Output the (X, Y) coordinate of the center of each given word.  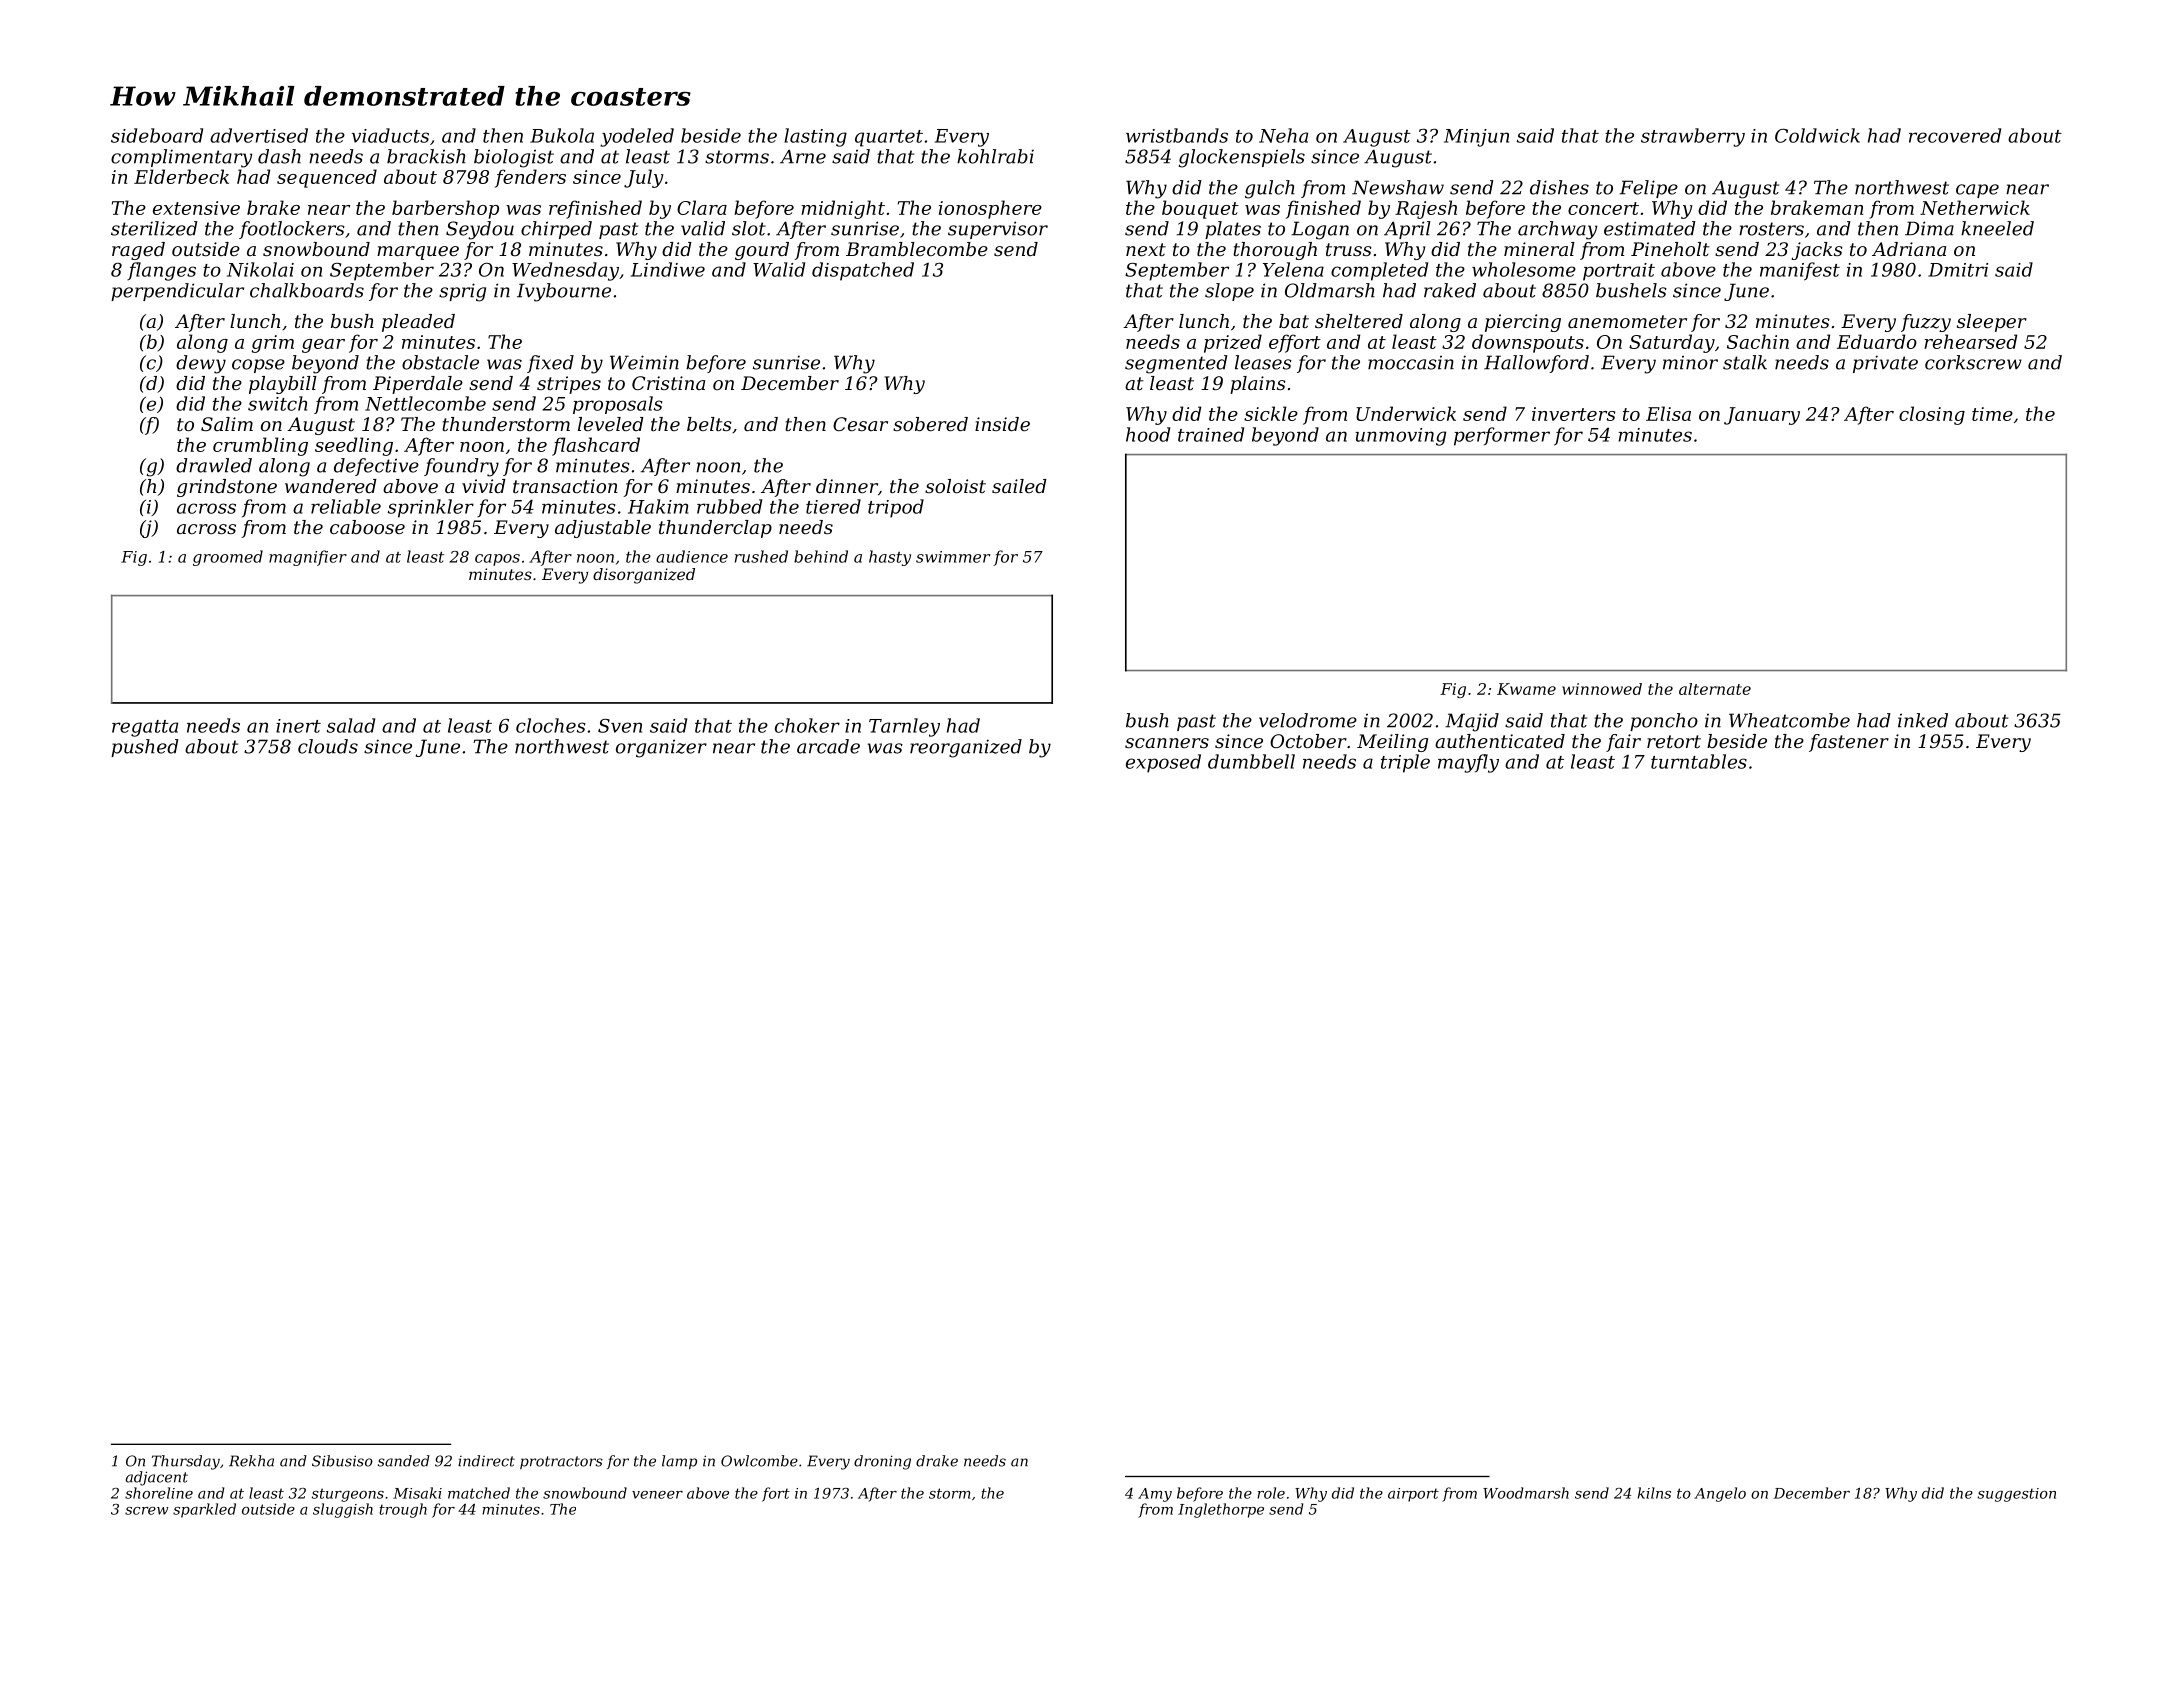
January (1762, 416)
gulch (1270, 189)
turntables (1699, 761)
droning (882, 1462)
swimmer (953, 557)
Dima (1929, 228)
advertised (259, 135)
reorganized (966, 748)
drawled (214, 465)
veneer (657, 1495)
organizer (661, 748)
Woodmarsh (1526, 1493)
